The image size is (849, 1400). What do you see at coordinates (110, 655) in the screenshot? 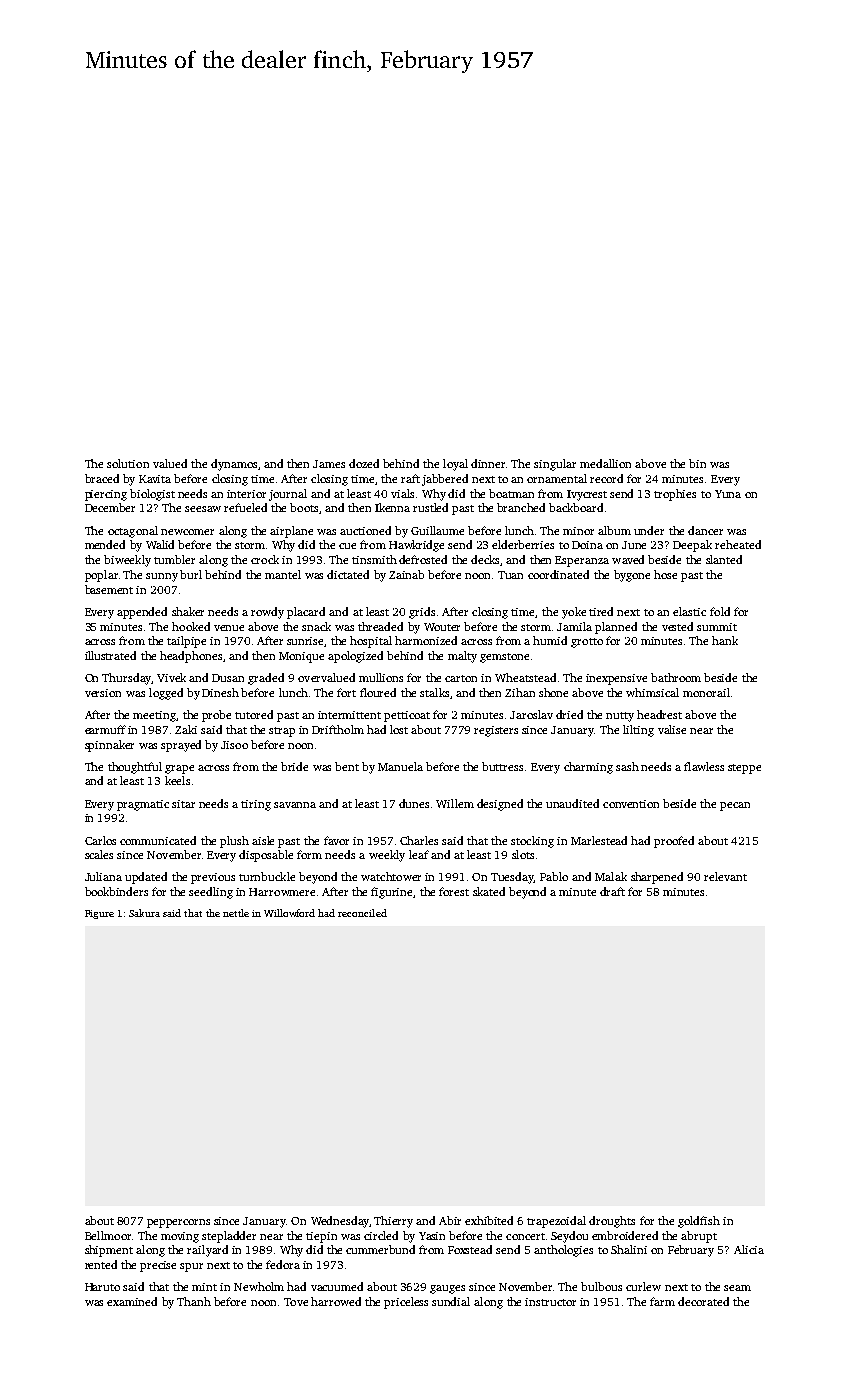
I see `illustrated` at bounding box center [110, 655].
